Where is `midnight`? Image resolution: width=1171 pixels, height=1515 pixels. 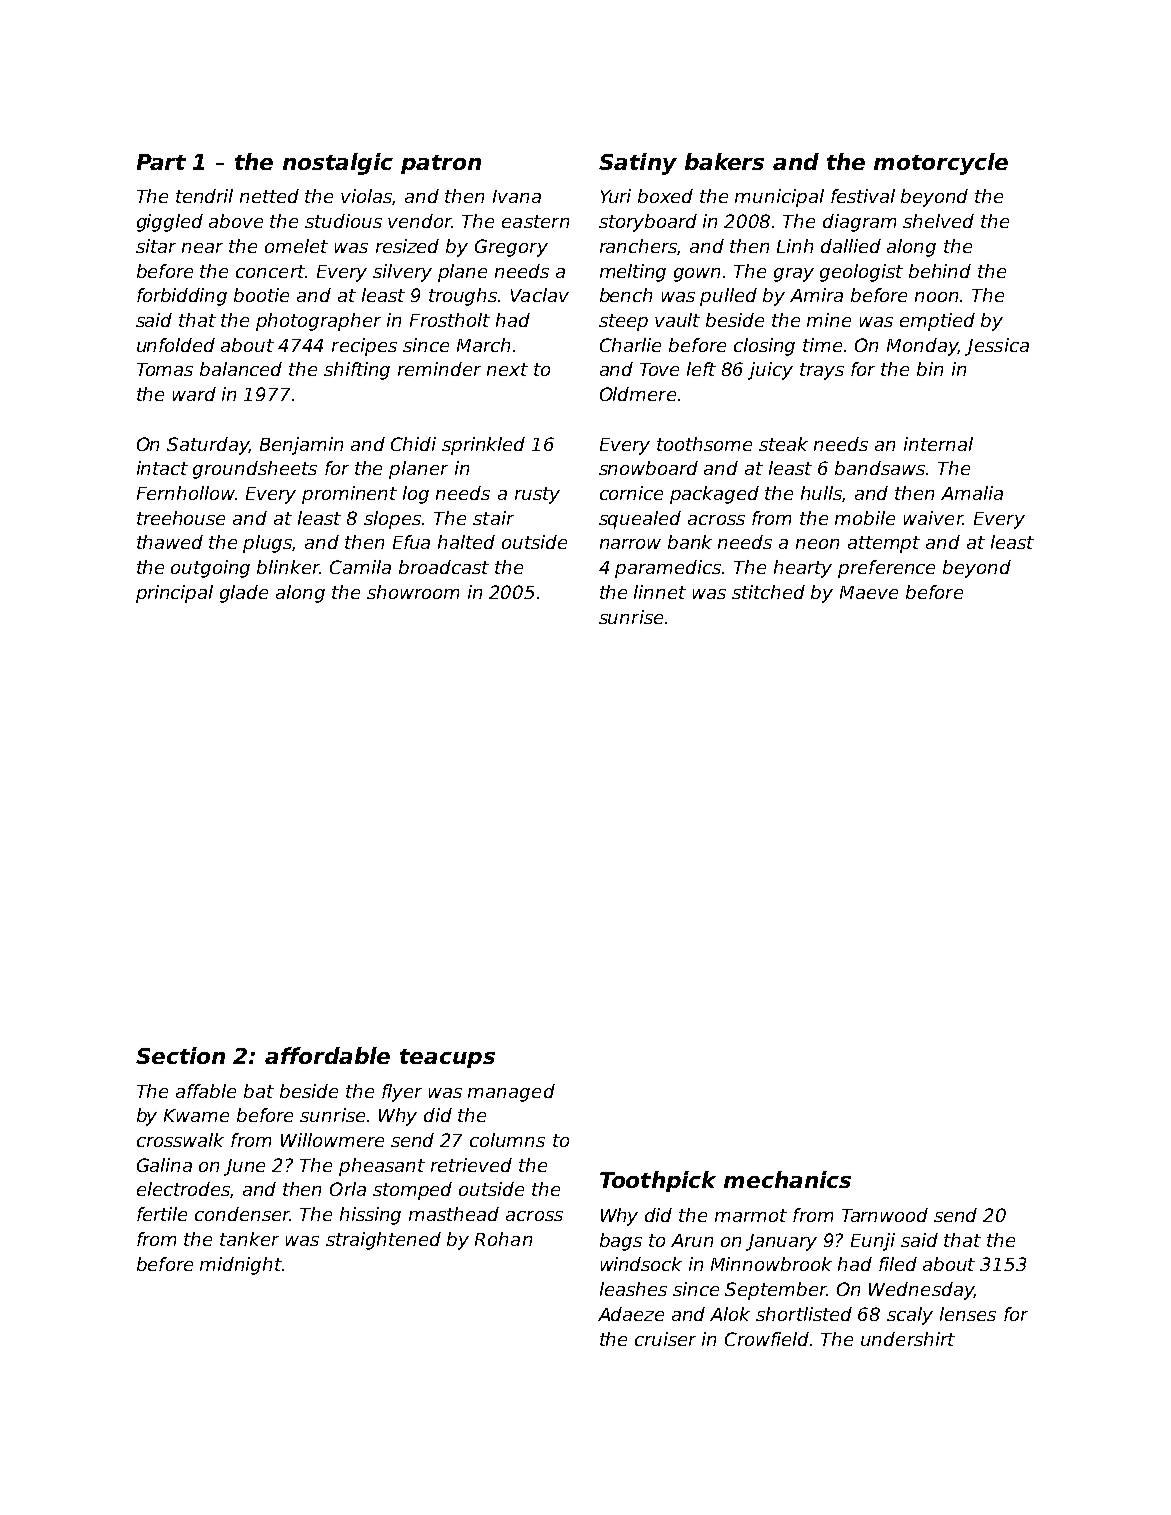 midnight is located at coordinates (241, 1266).
